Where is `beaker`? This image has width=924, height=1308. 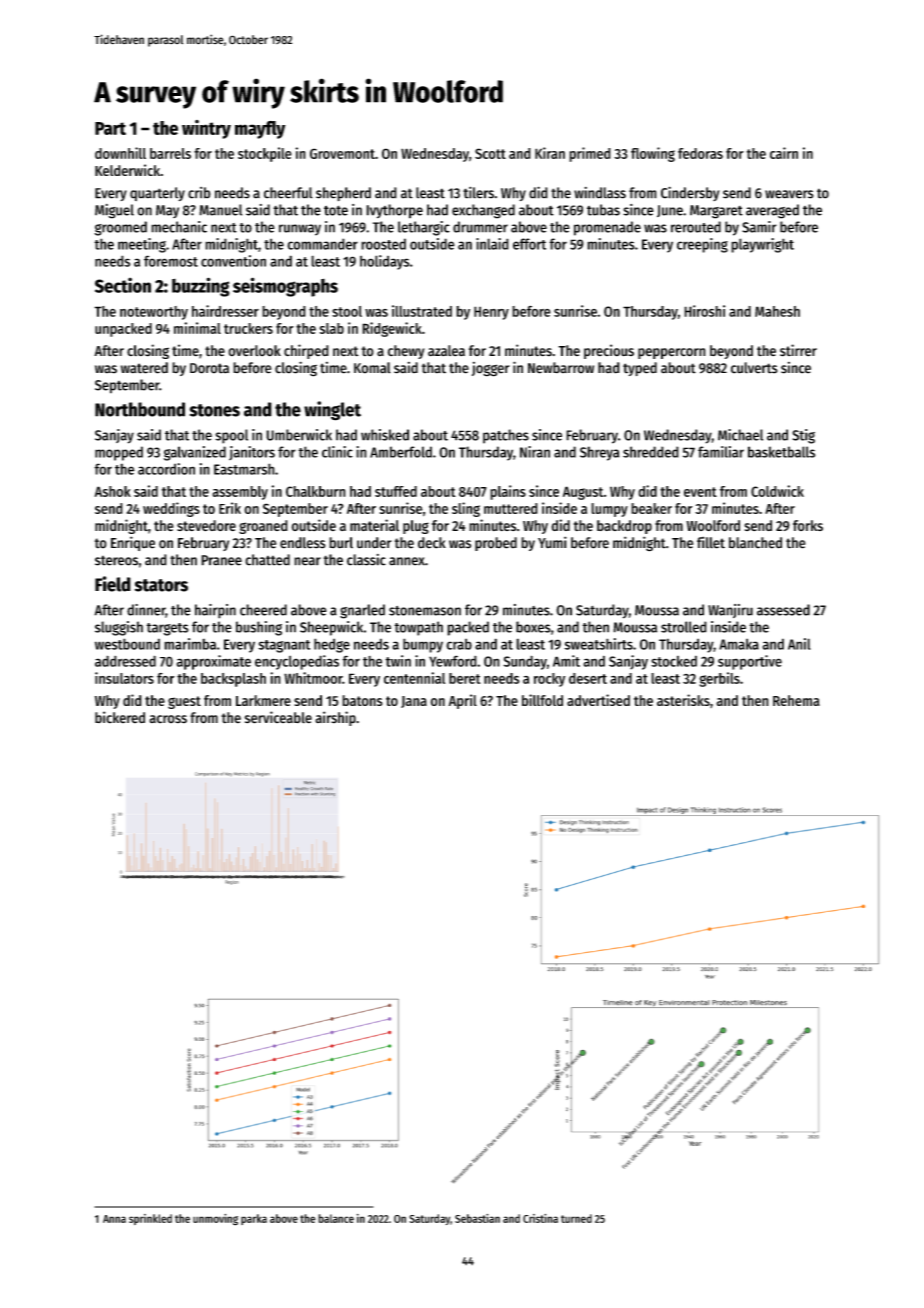 beaker is located at coordinates (651, 508).
